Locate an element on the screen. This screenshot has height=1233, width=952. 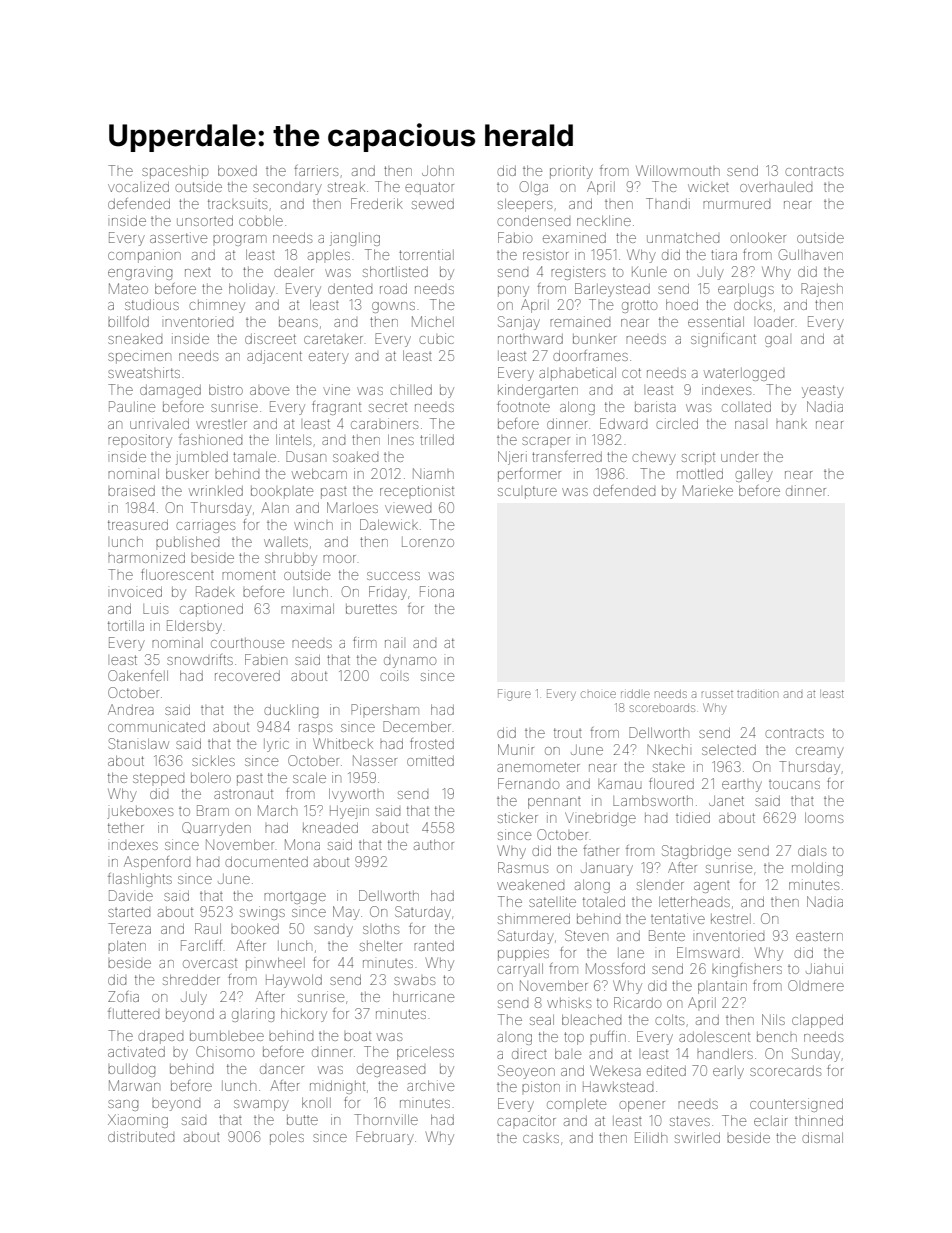
hurricane is located at coordinates (423, 996).
